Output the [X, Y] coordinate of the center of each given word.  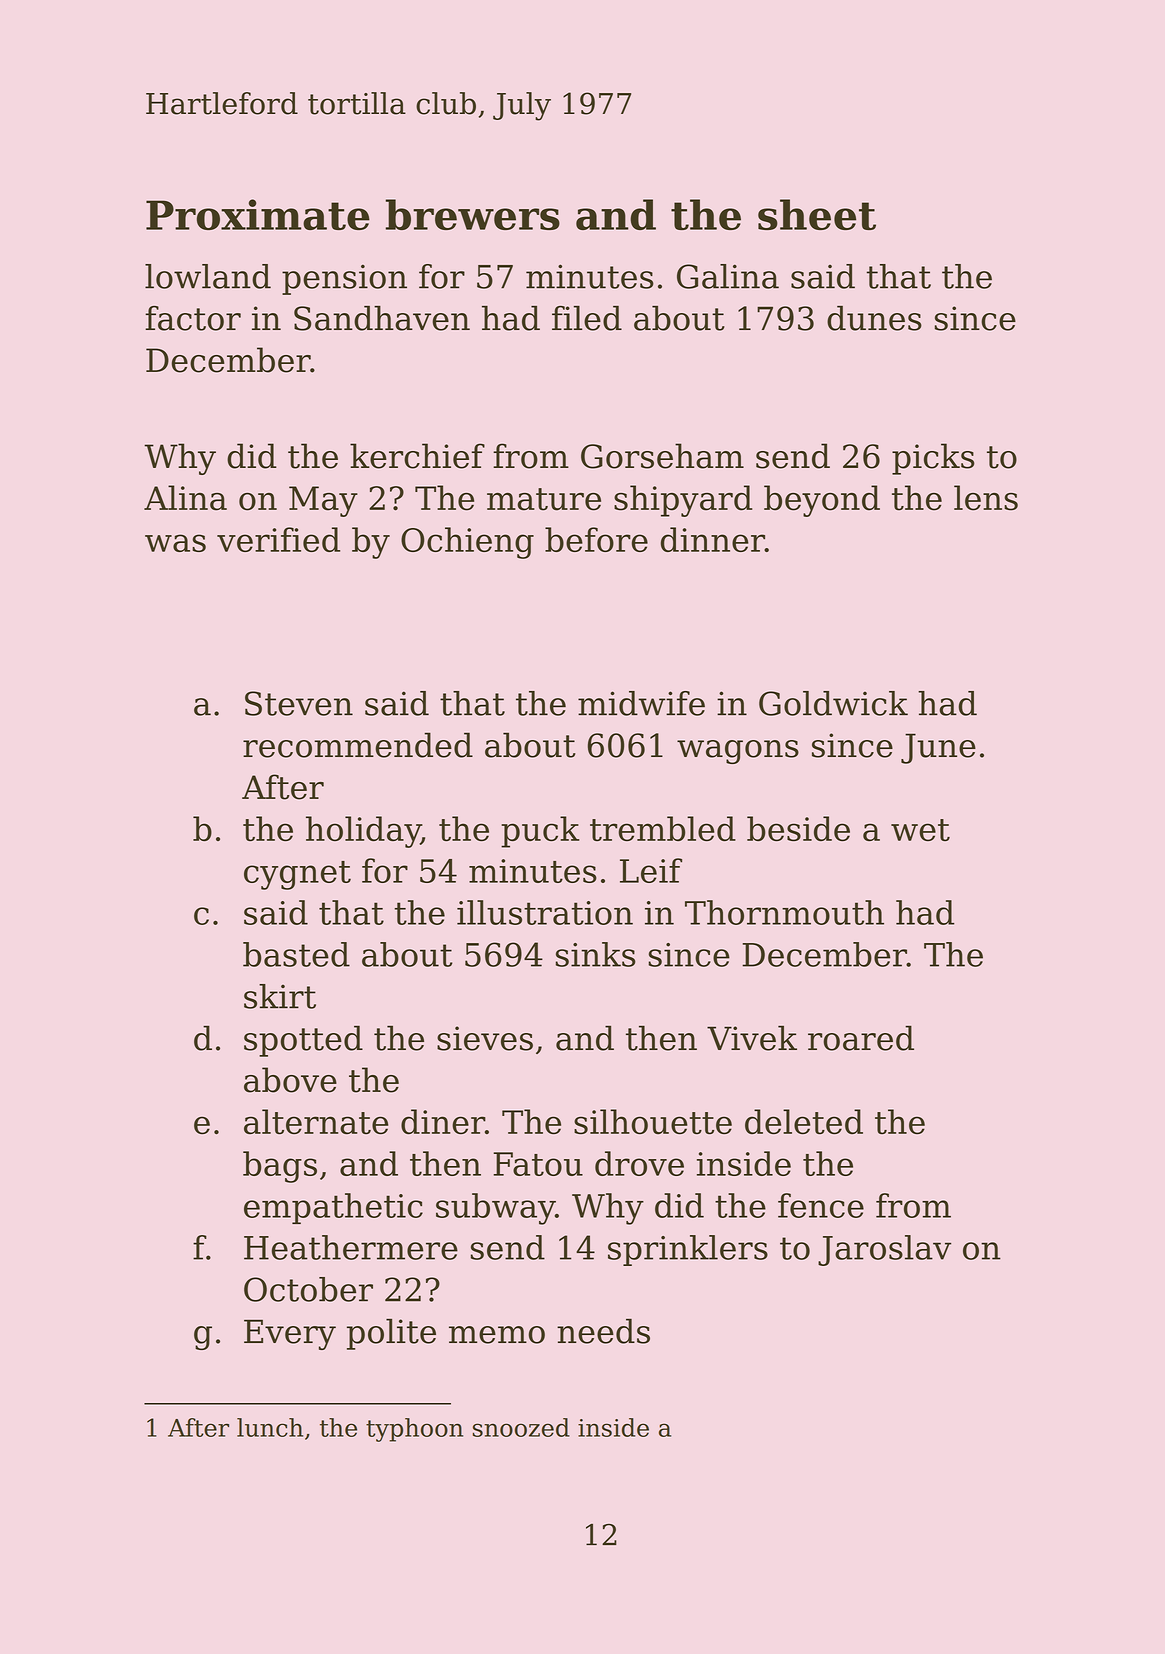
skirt [280, 996]
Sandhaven [382, 318]
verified [278, 539]
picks [933, 459]
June [938, 748]
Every [290, 1334]
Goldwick [833, 703]
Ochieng [467, 543]
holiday [363, 832]
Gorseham [662, 456]
